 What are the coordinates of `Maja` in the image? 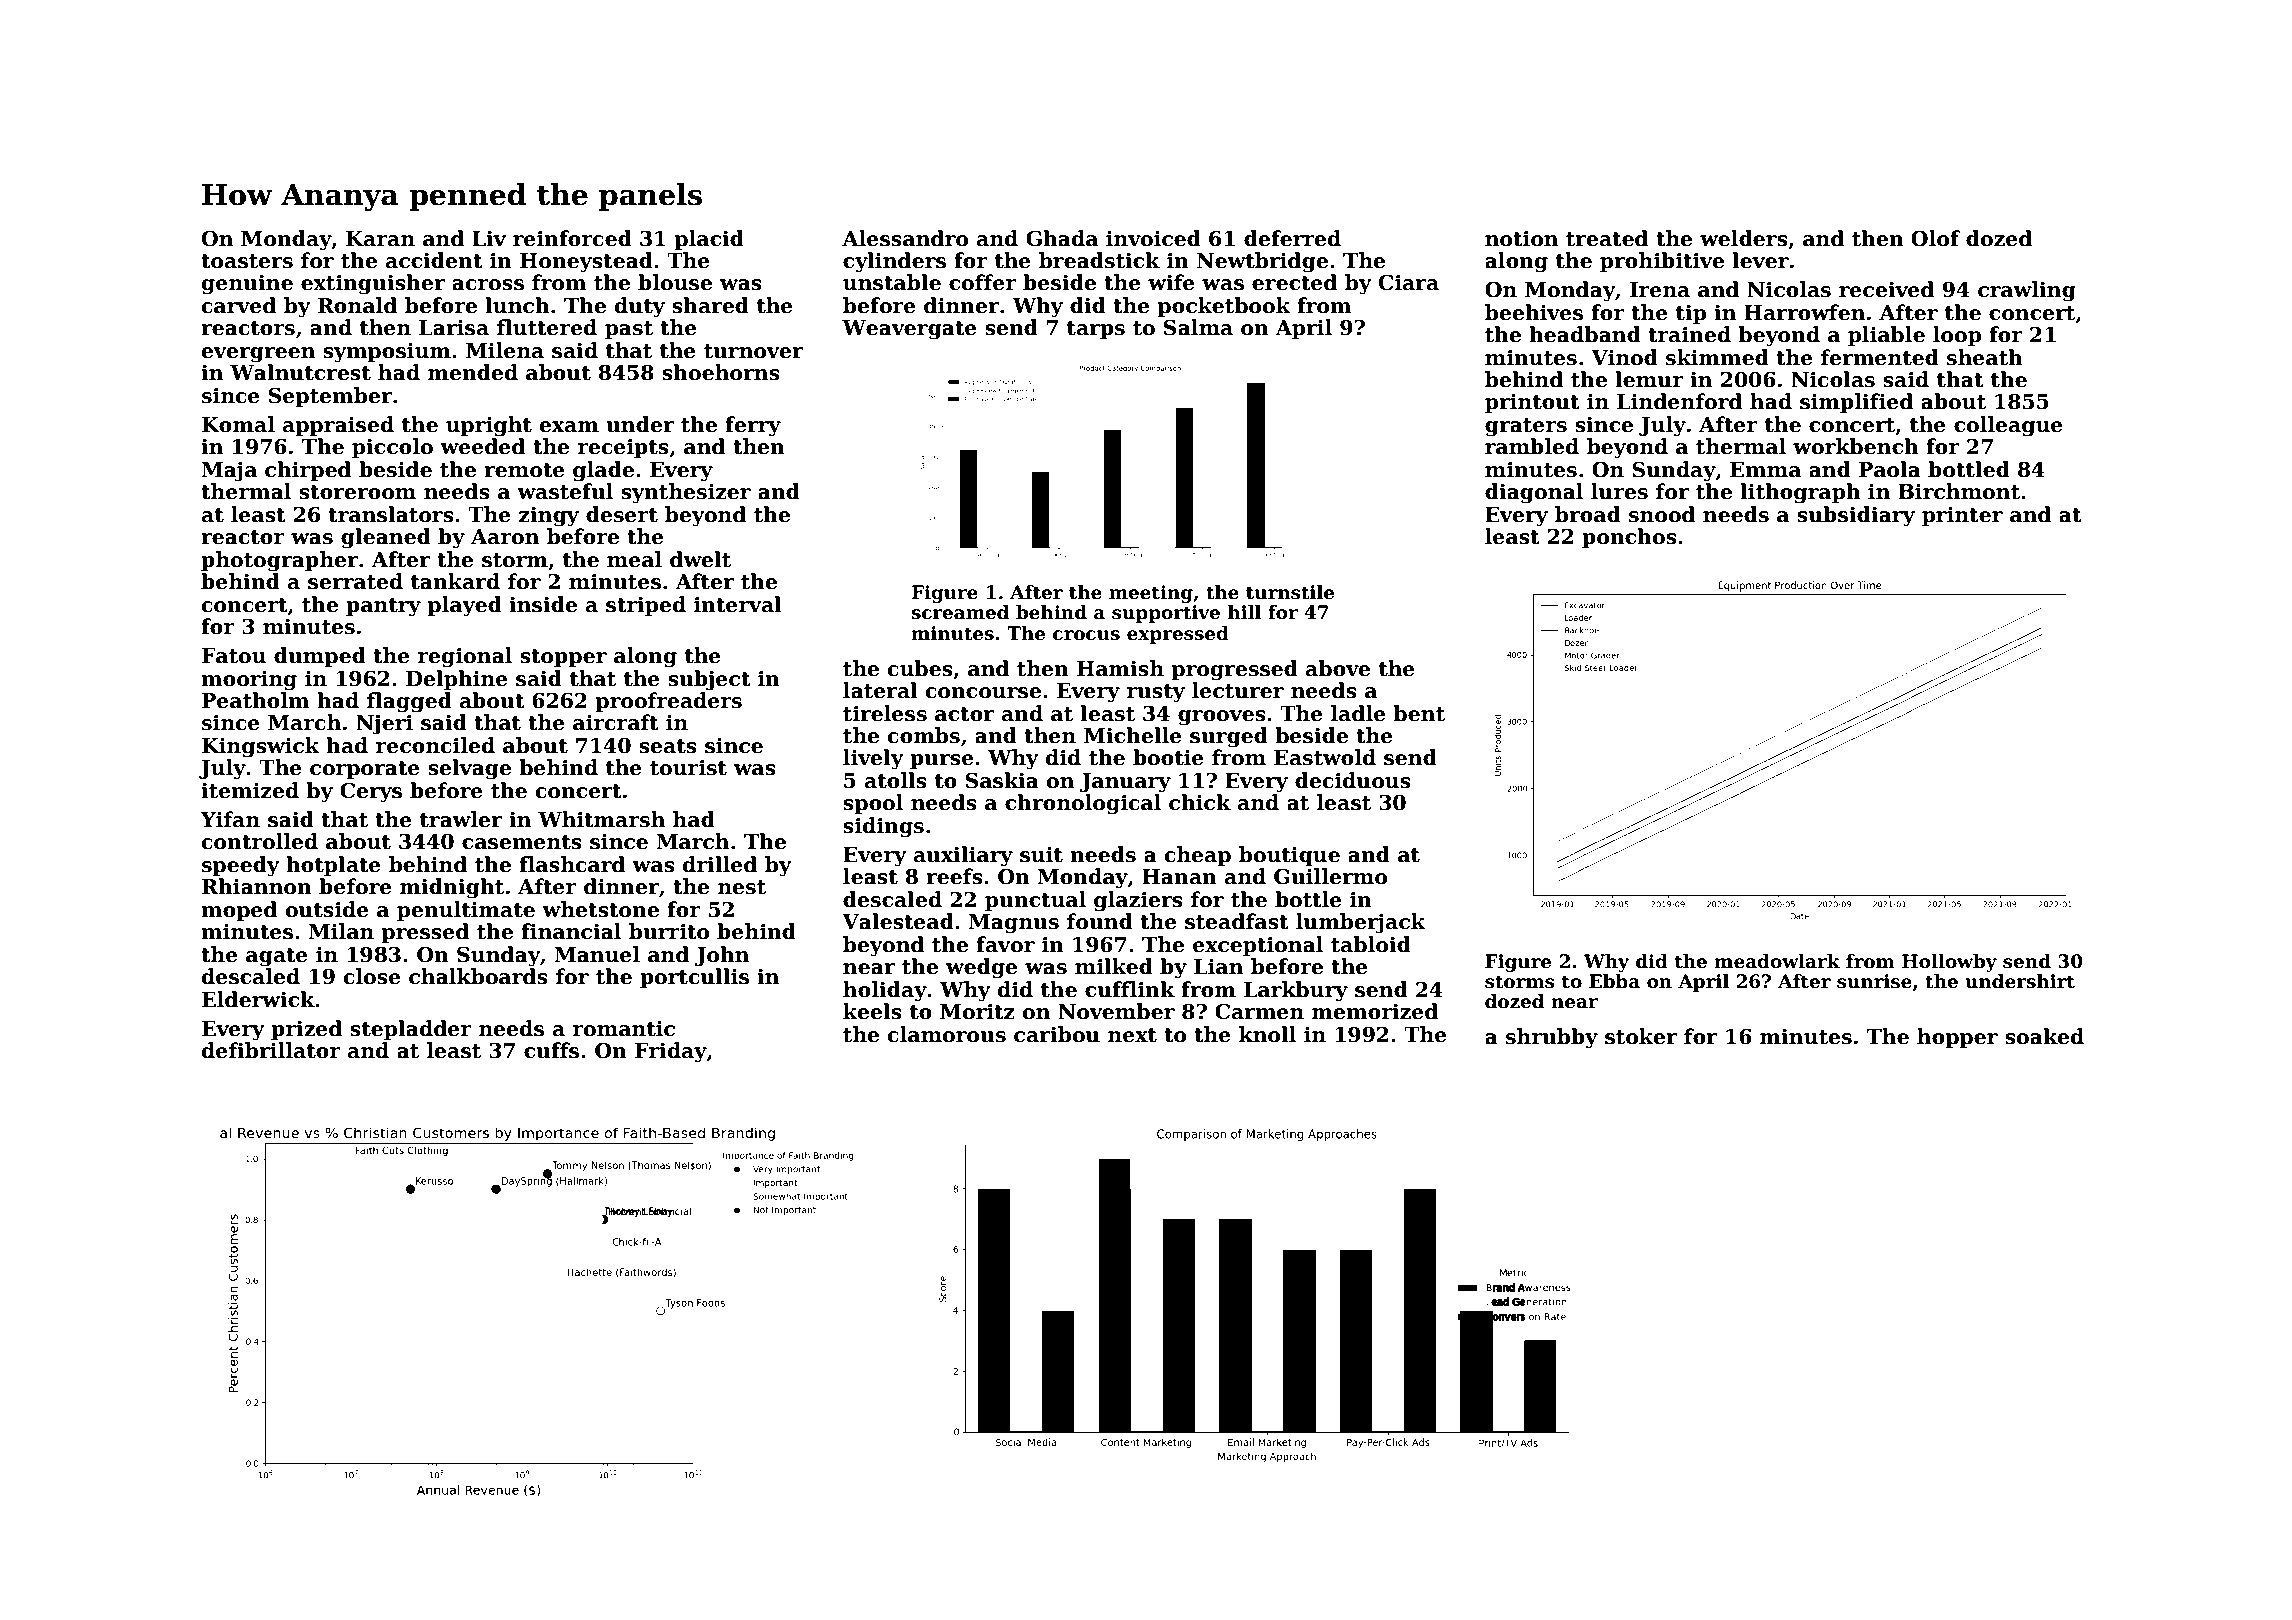 It's located at (229, 471).
